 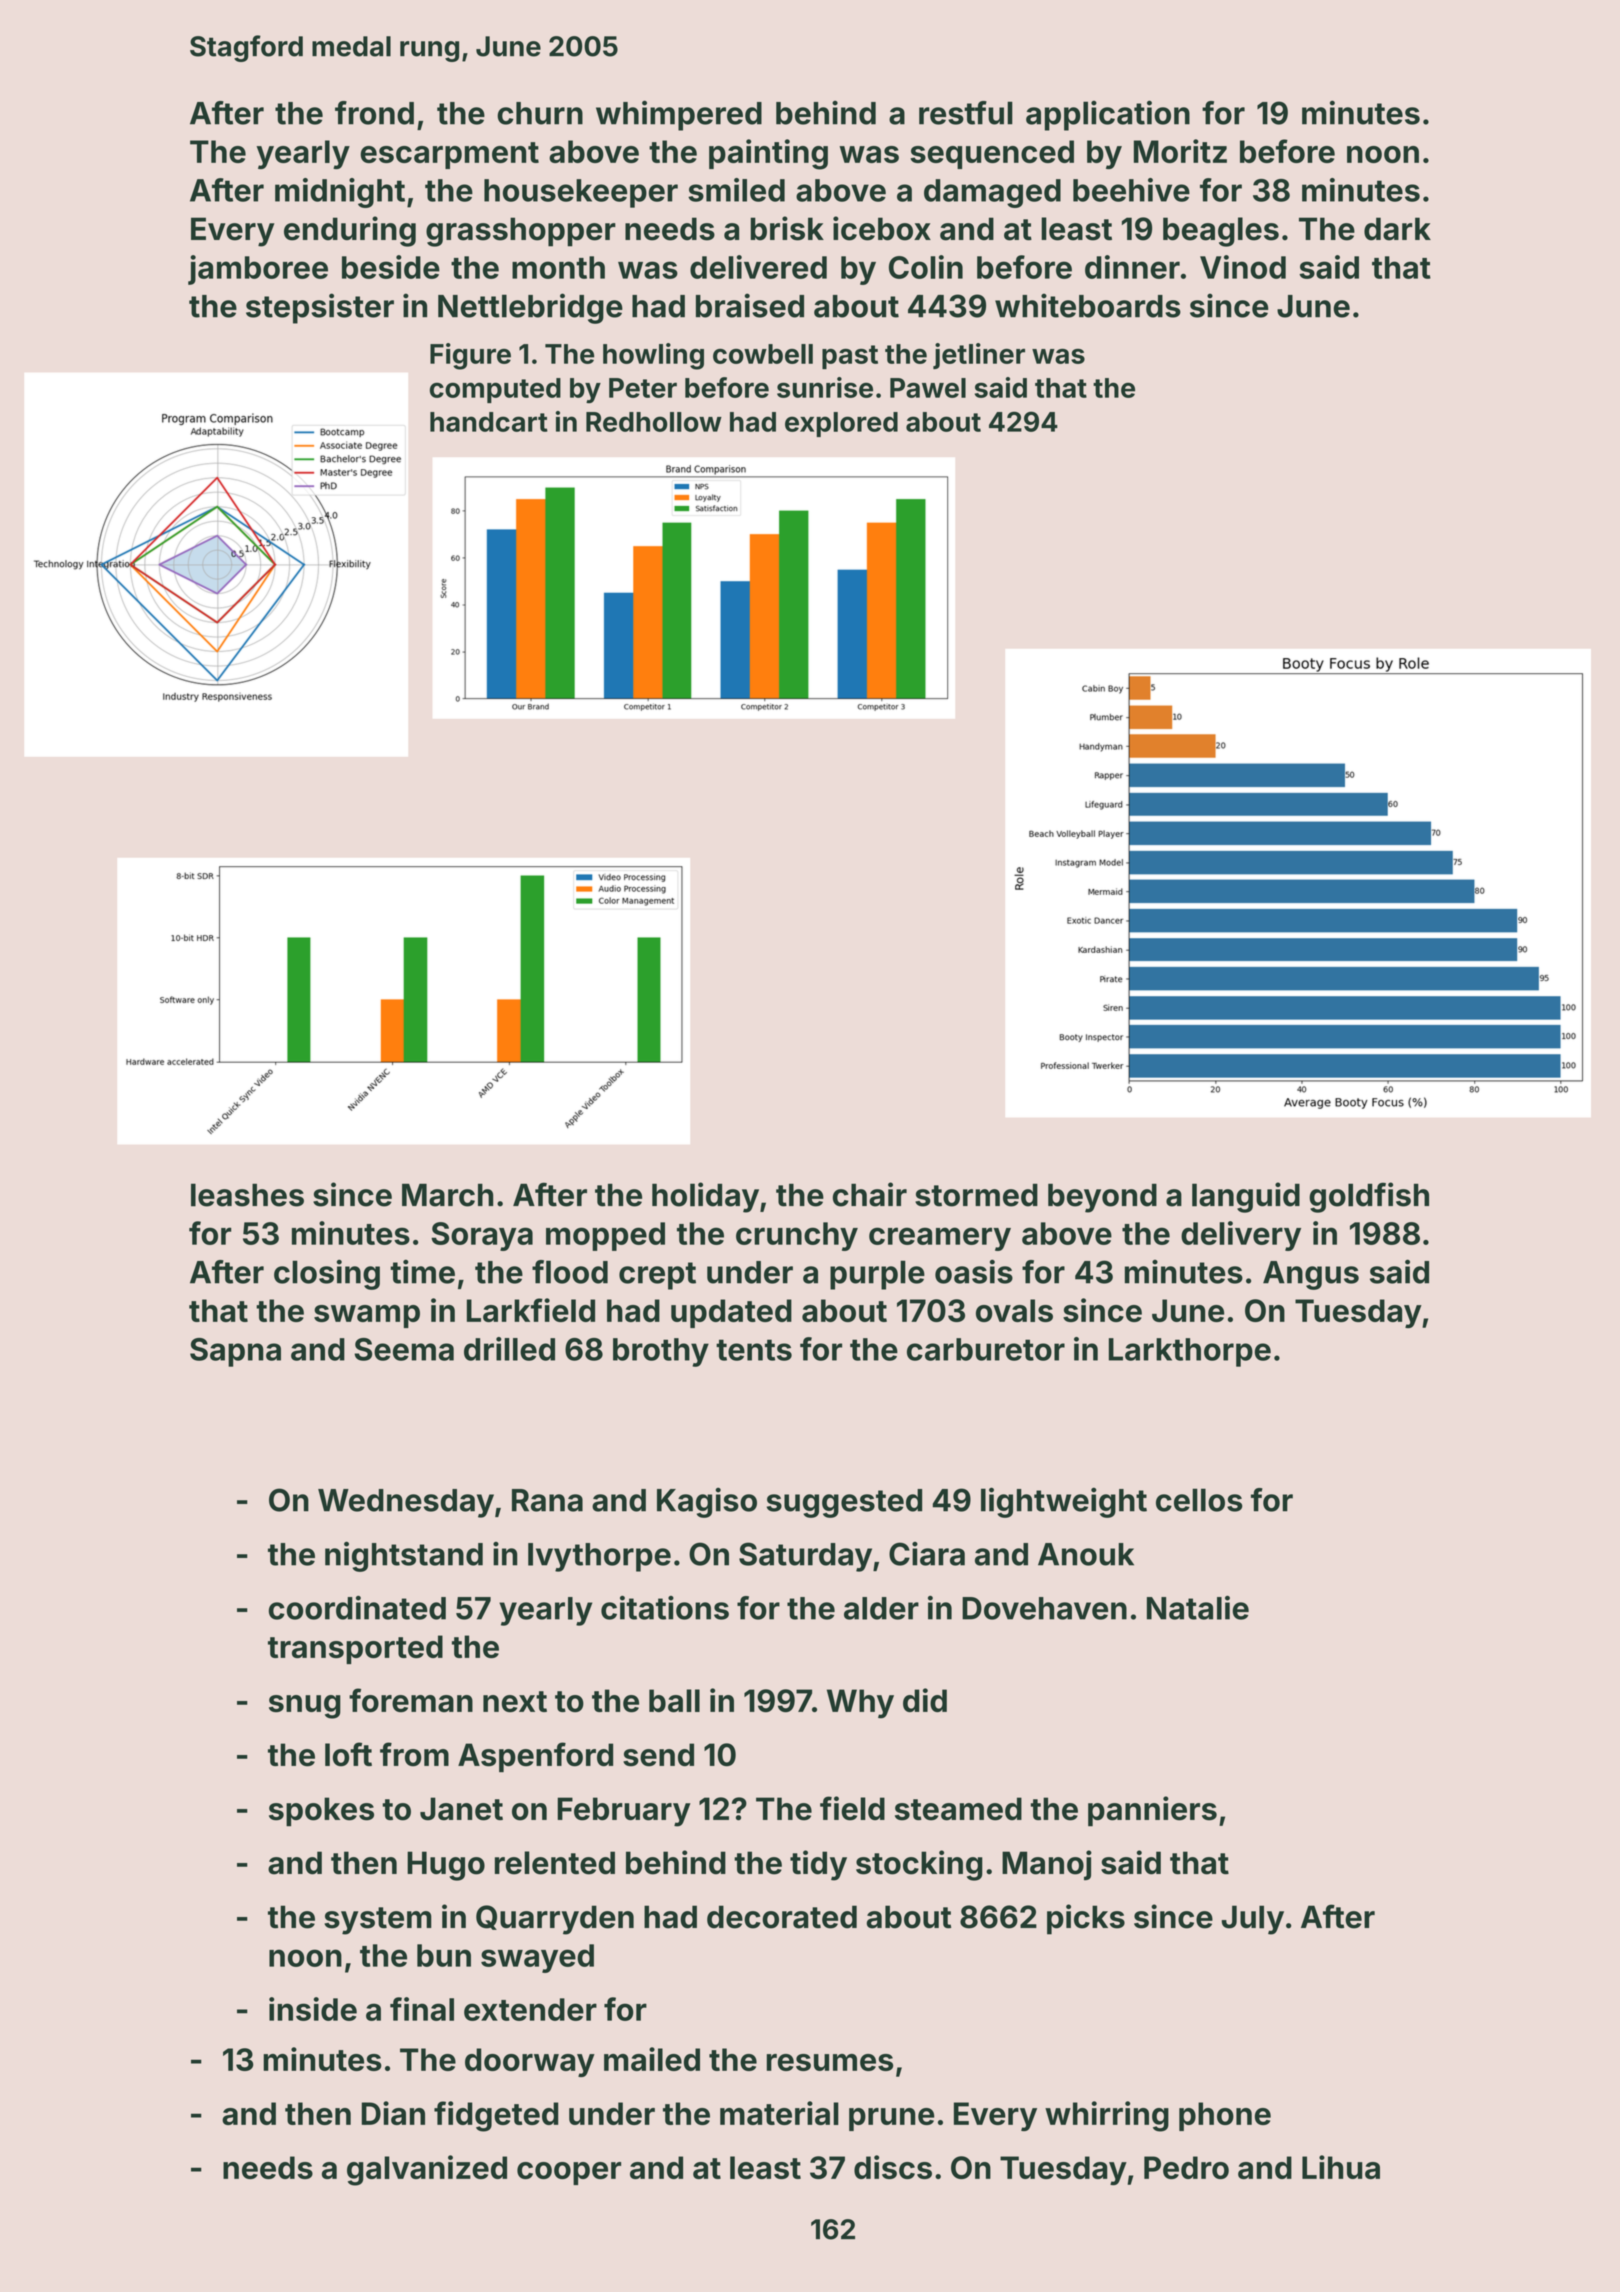 What do you see at coordinates (247, 1195) in the screenshot?
I see `leashes` at bounding box center [247, 1195].
